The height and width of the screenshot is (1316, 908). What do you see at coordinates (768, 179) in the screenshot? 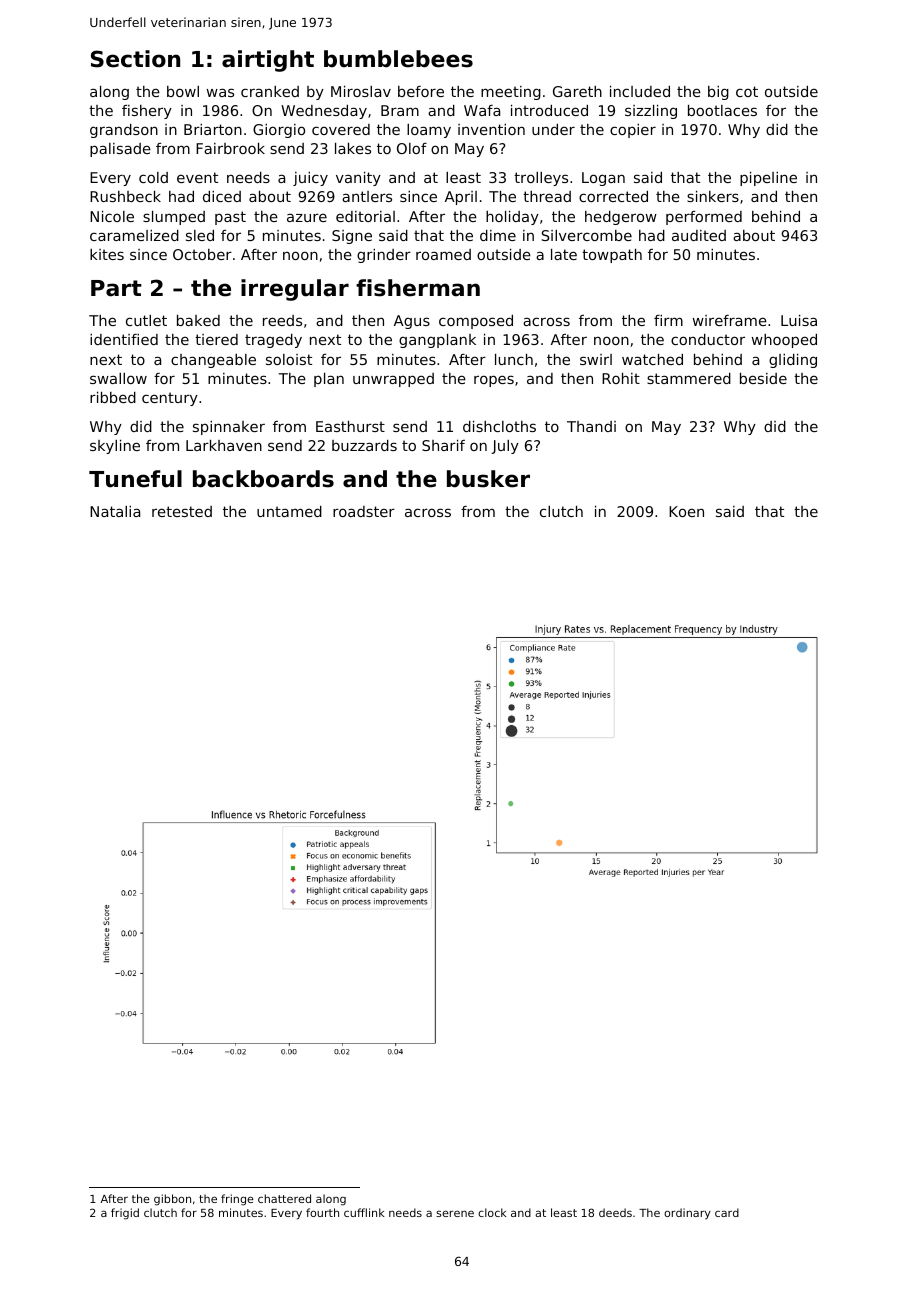
I see `pipeline` at bounding box center [768, 179].
